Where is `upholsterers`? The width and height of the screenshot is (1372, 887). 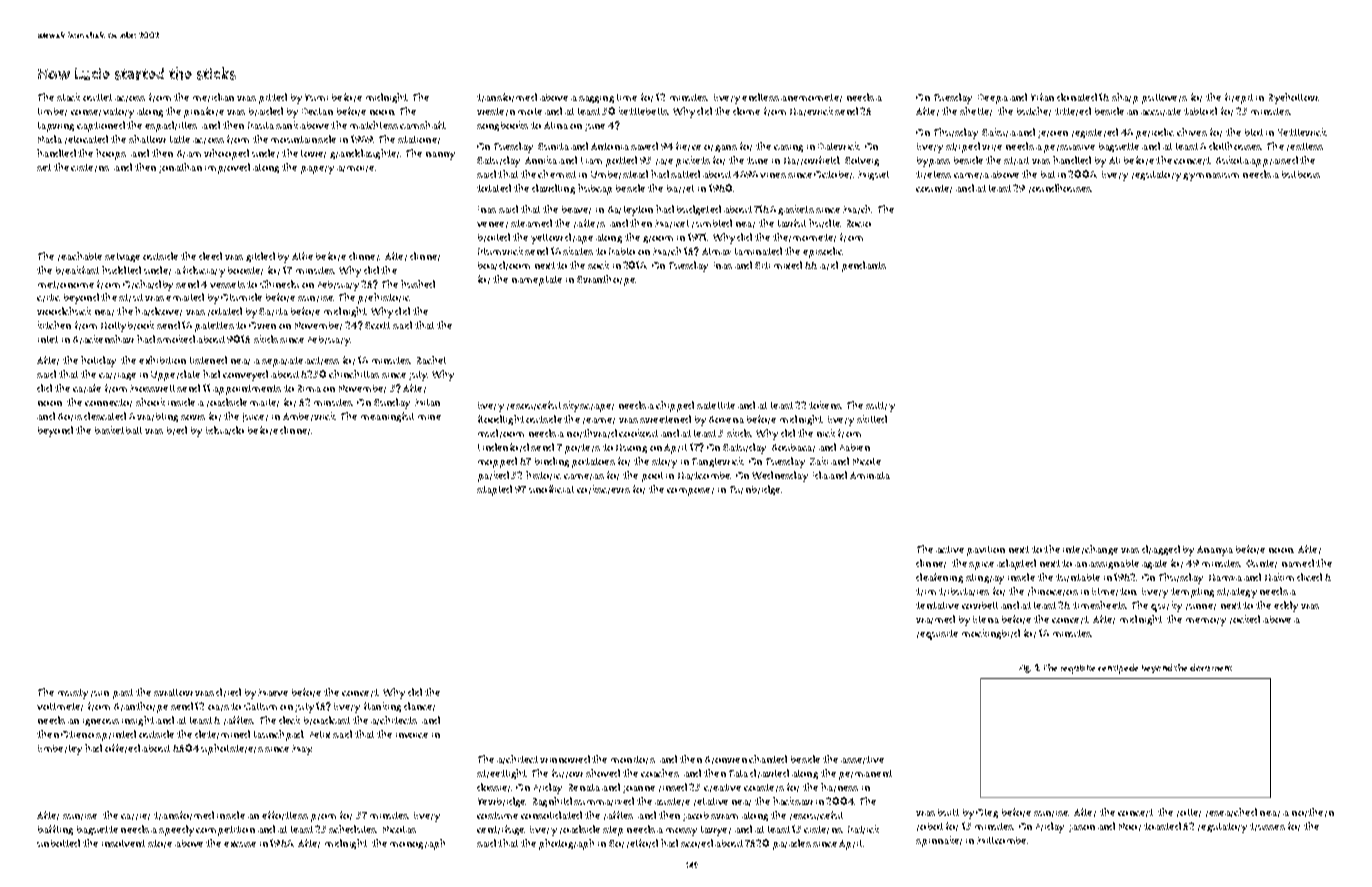 upholsterers is located at coordinates (232, 749).
